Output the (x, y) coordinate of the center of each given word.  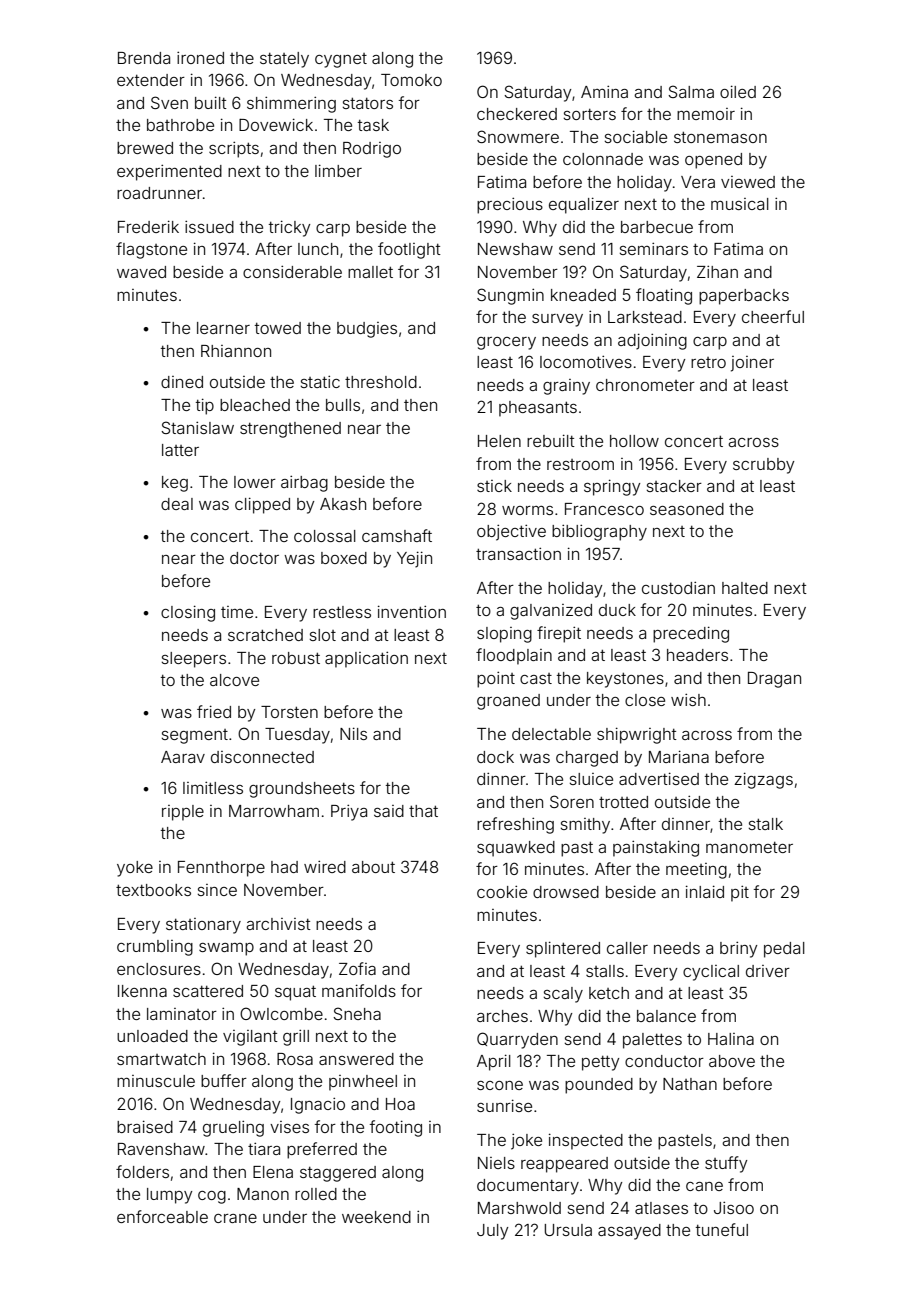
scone (500, 1085)
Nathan (690, 1084)
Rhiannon (236, 351)
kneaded (583, 295)
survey (557, 320)
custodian (678, 587)
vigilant (250, 1038)
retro (708, 362)
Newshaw (515, 249)
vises (289, 1127)
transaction (518, 553)
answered (356, 1059)
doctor (254, 558)
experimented (169, 172)
